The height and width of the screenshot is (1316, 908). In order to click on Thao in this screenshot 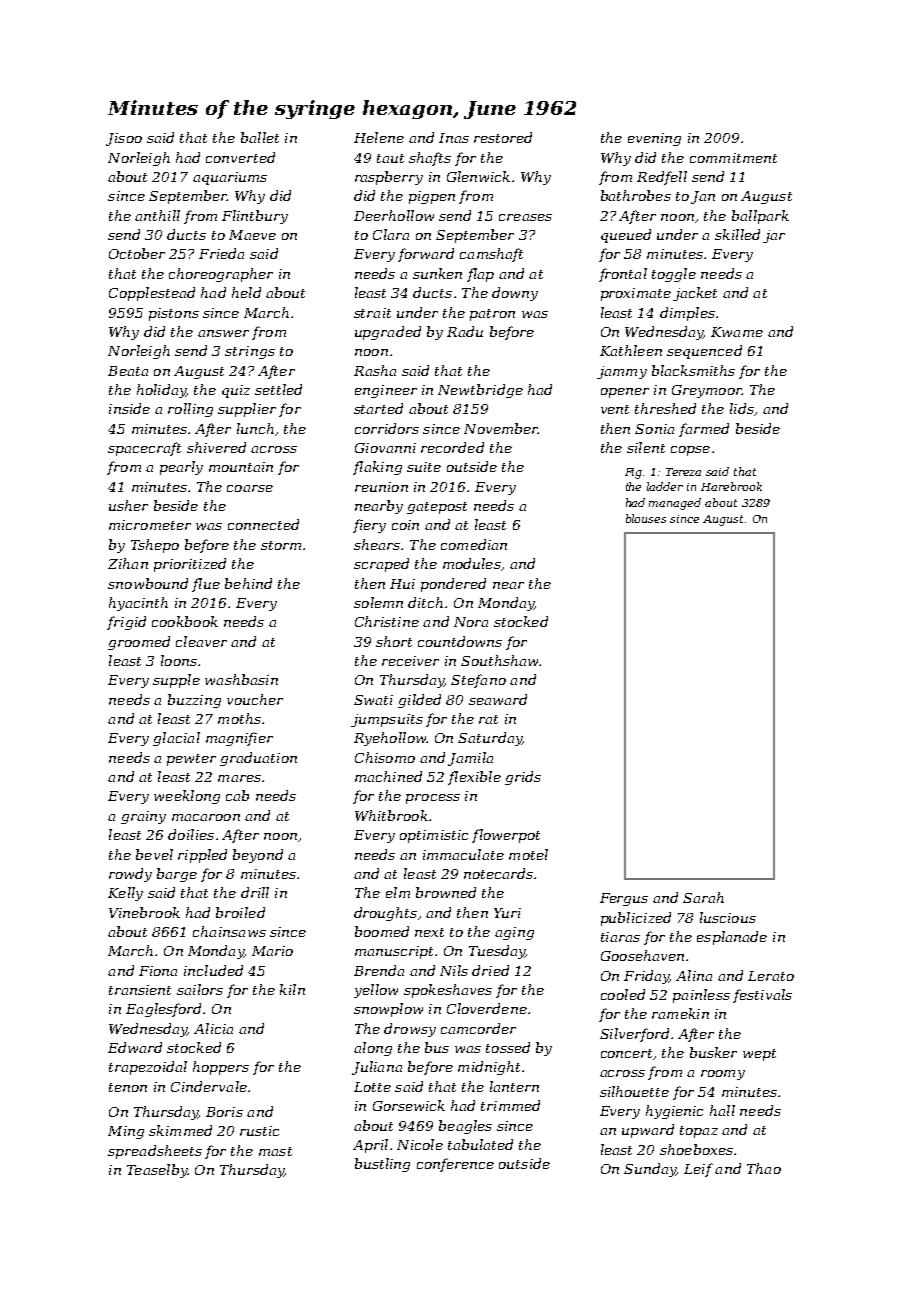, I will do `click(764, 1168)`.
